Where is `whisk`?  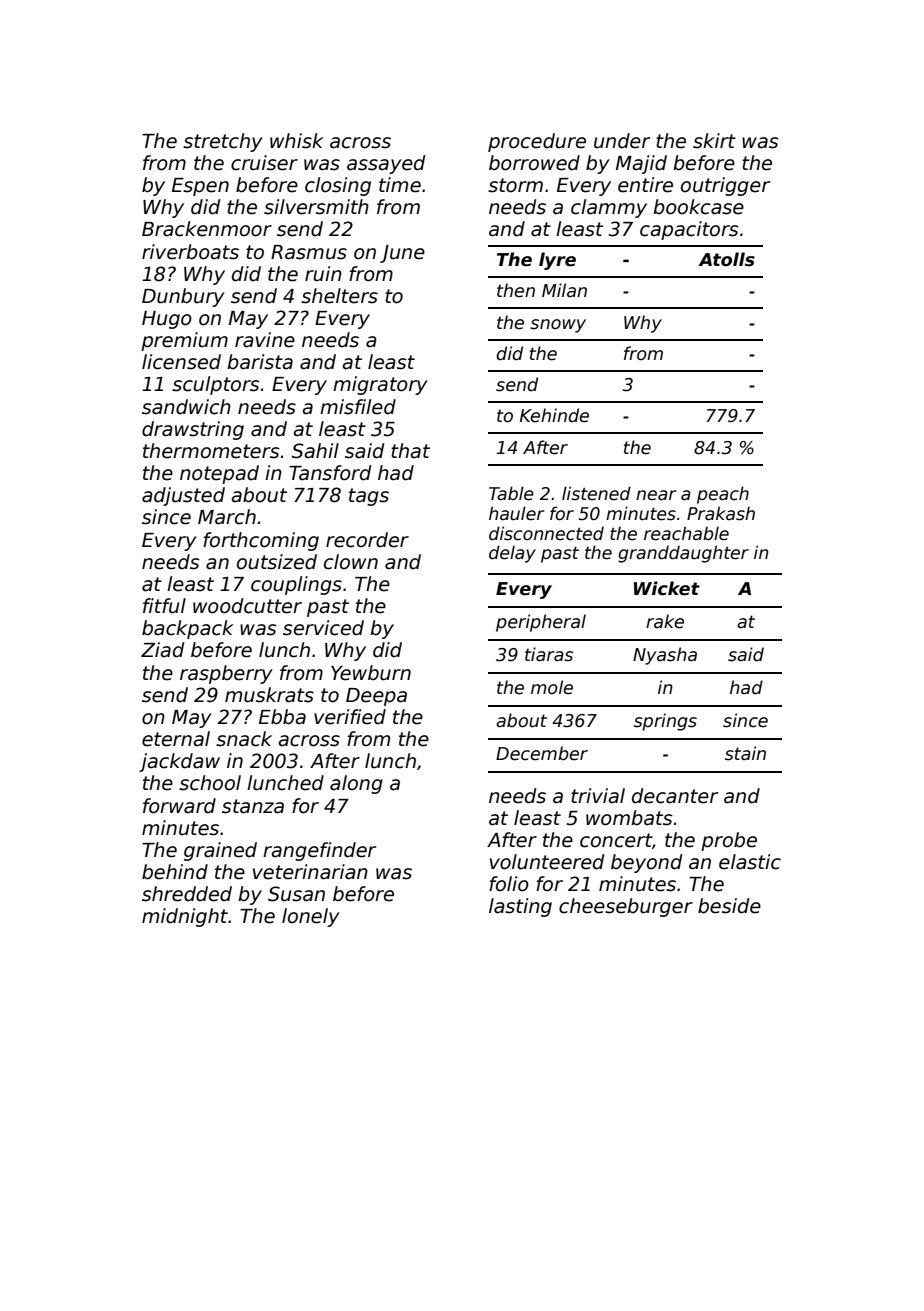 whisk is located at coordinates (297, 141).
